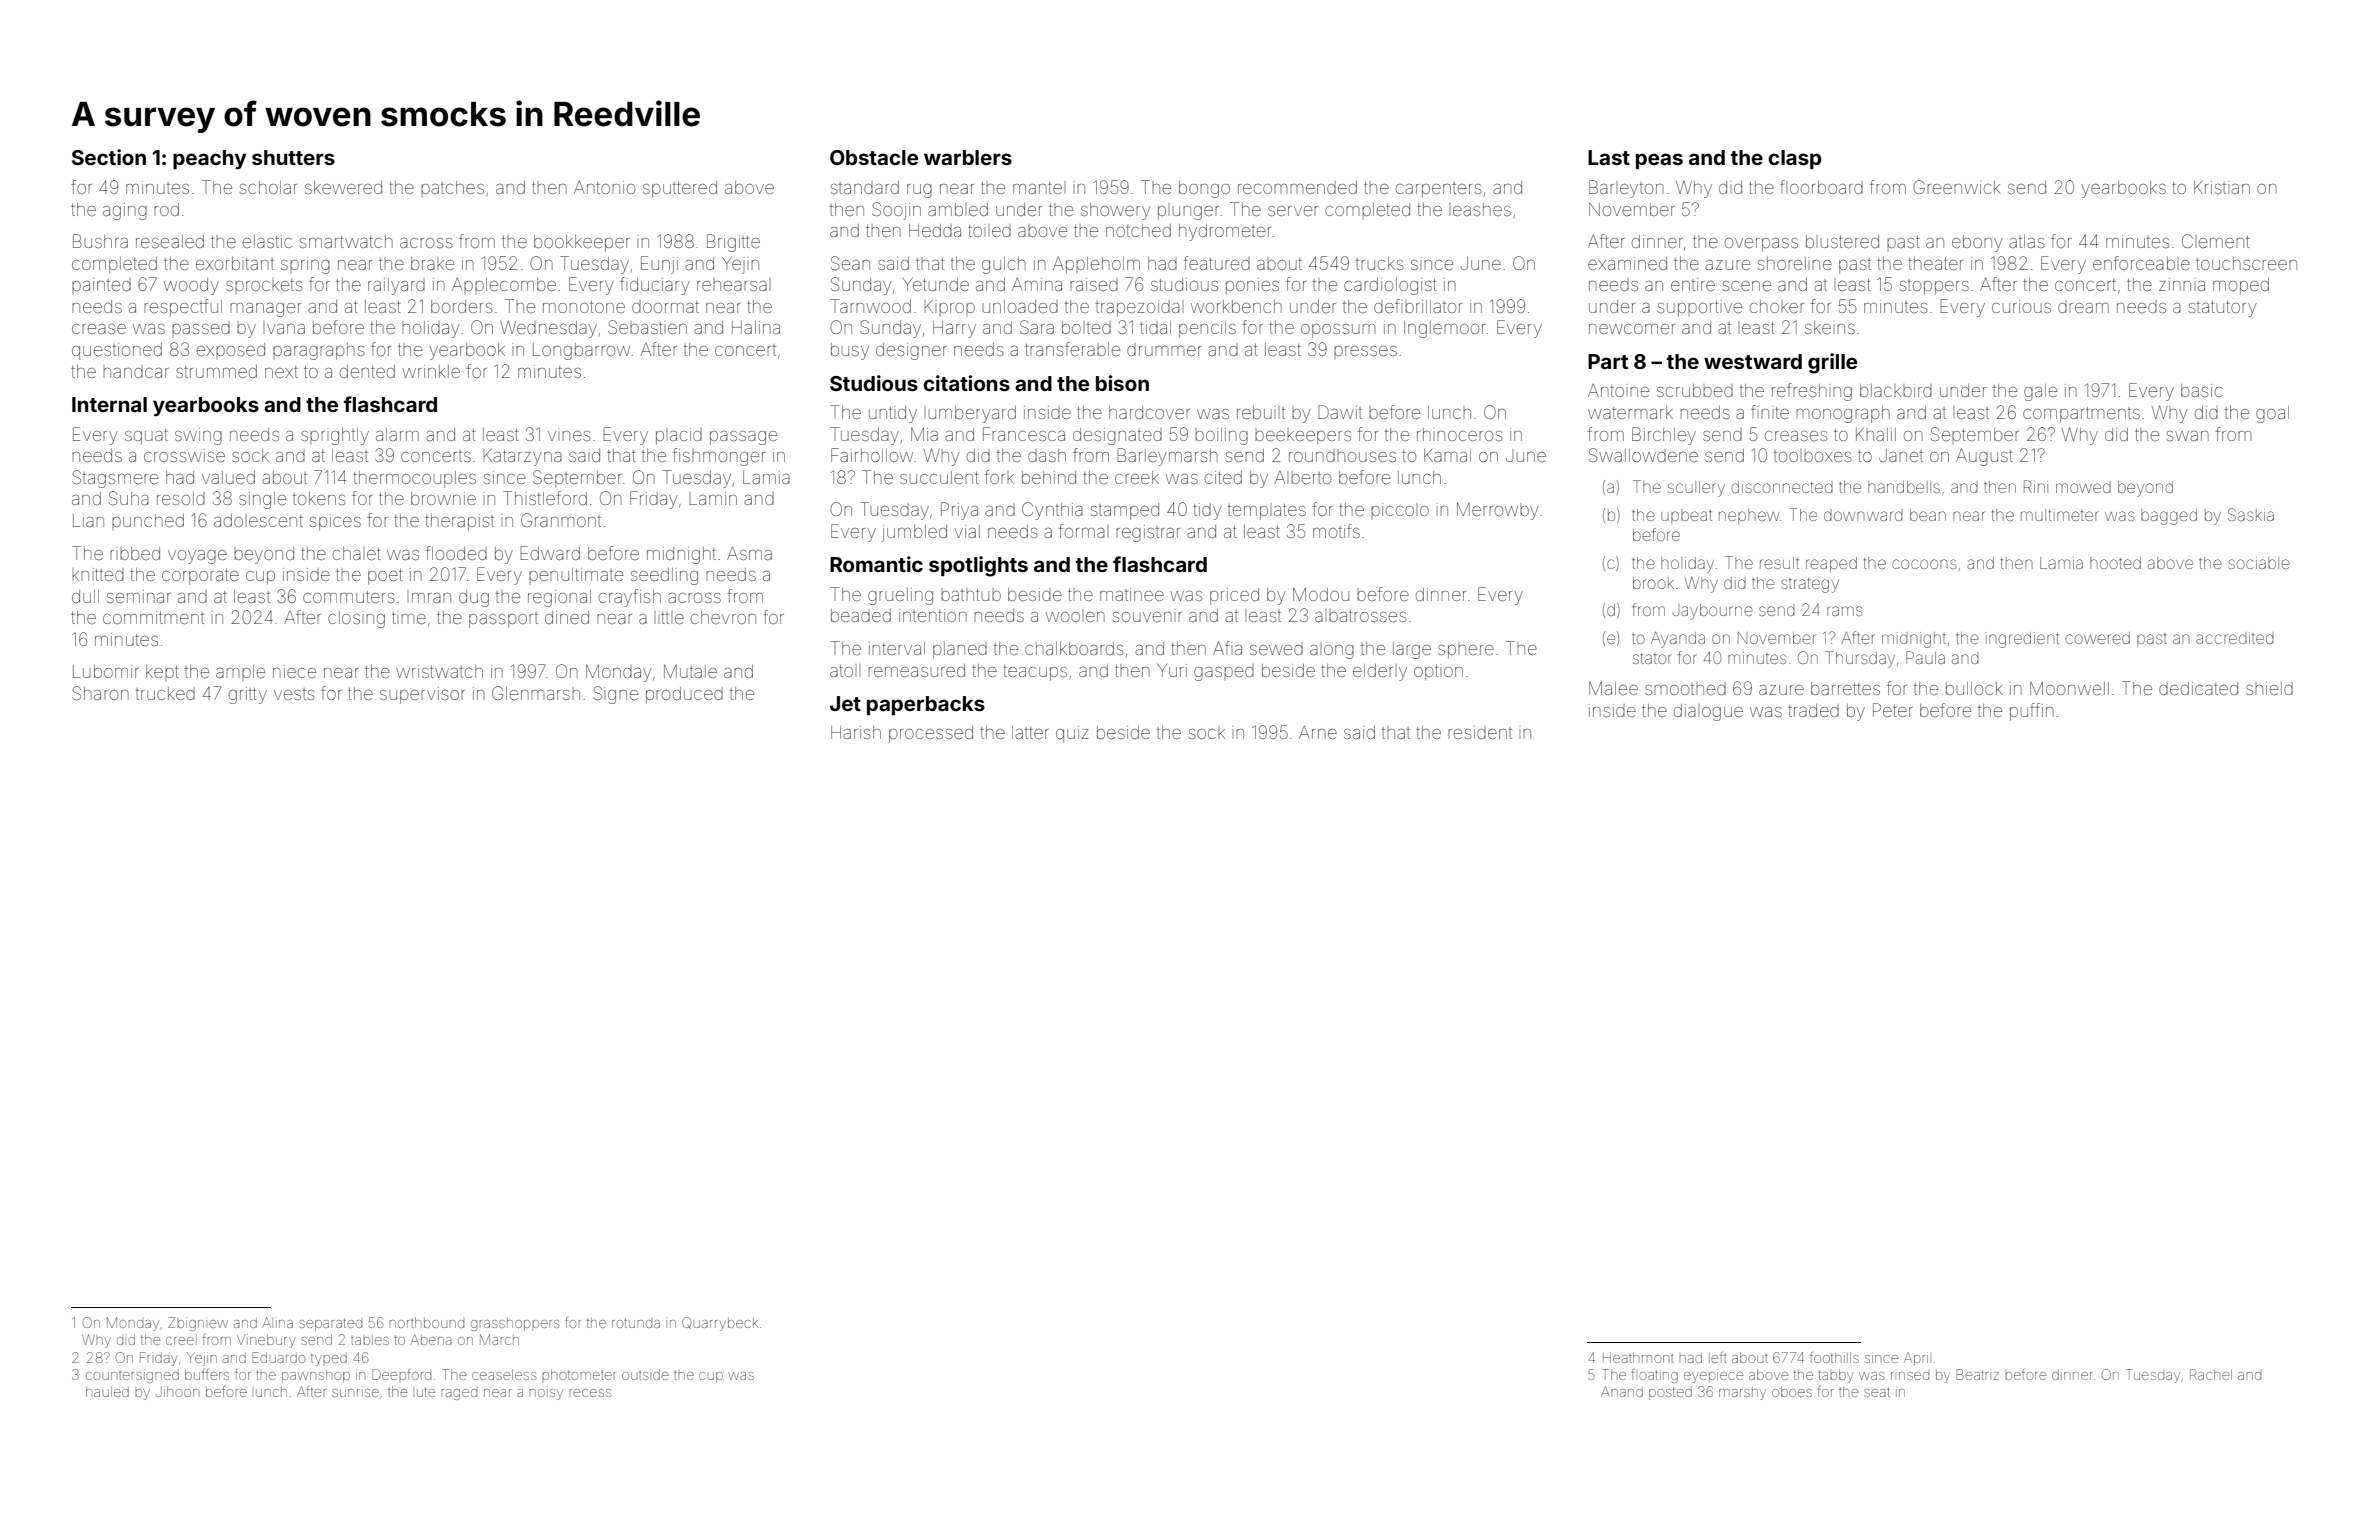 This image has width=2380, height=1540. What do you see at coordinates (2259, 563) in the image?
I see `sociable` at bounding box center [2259, 563].
